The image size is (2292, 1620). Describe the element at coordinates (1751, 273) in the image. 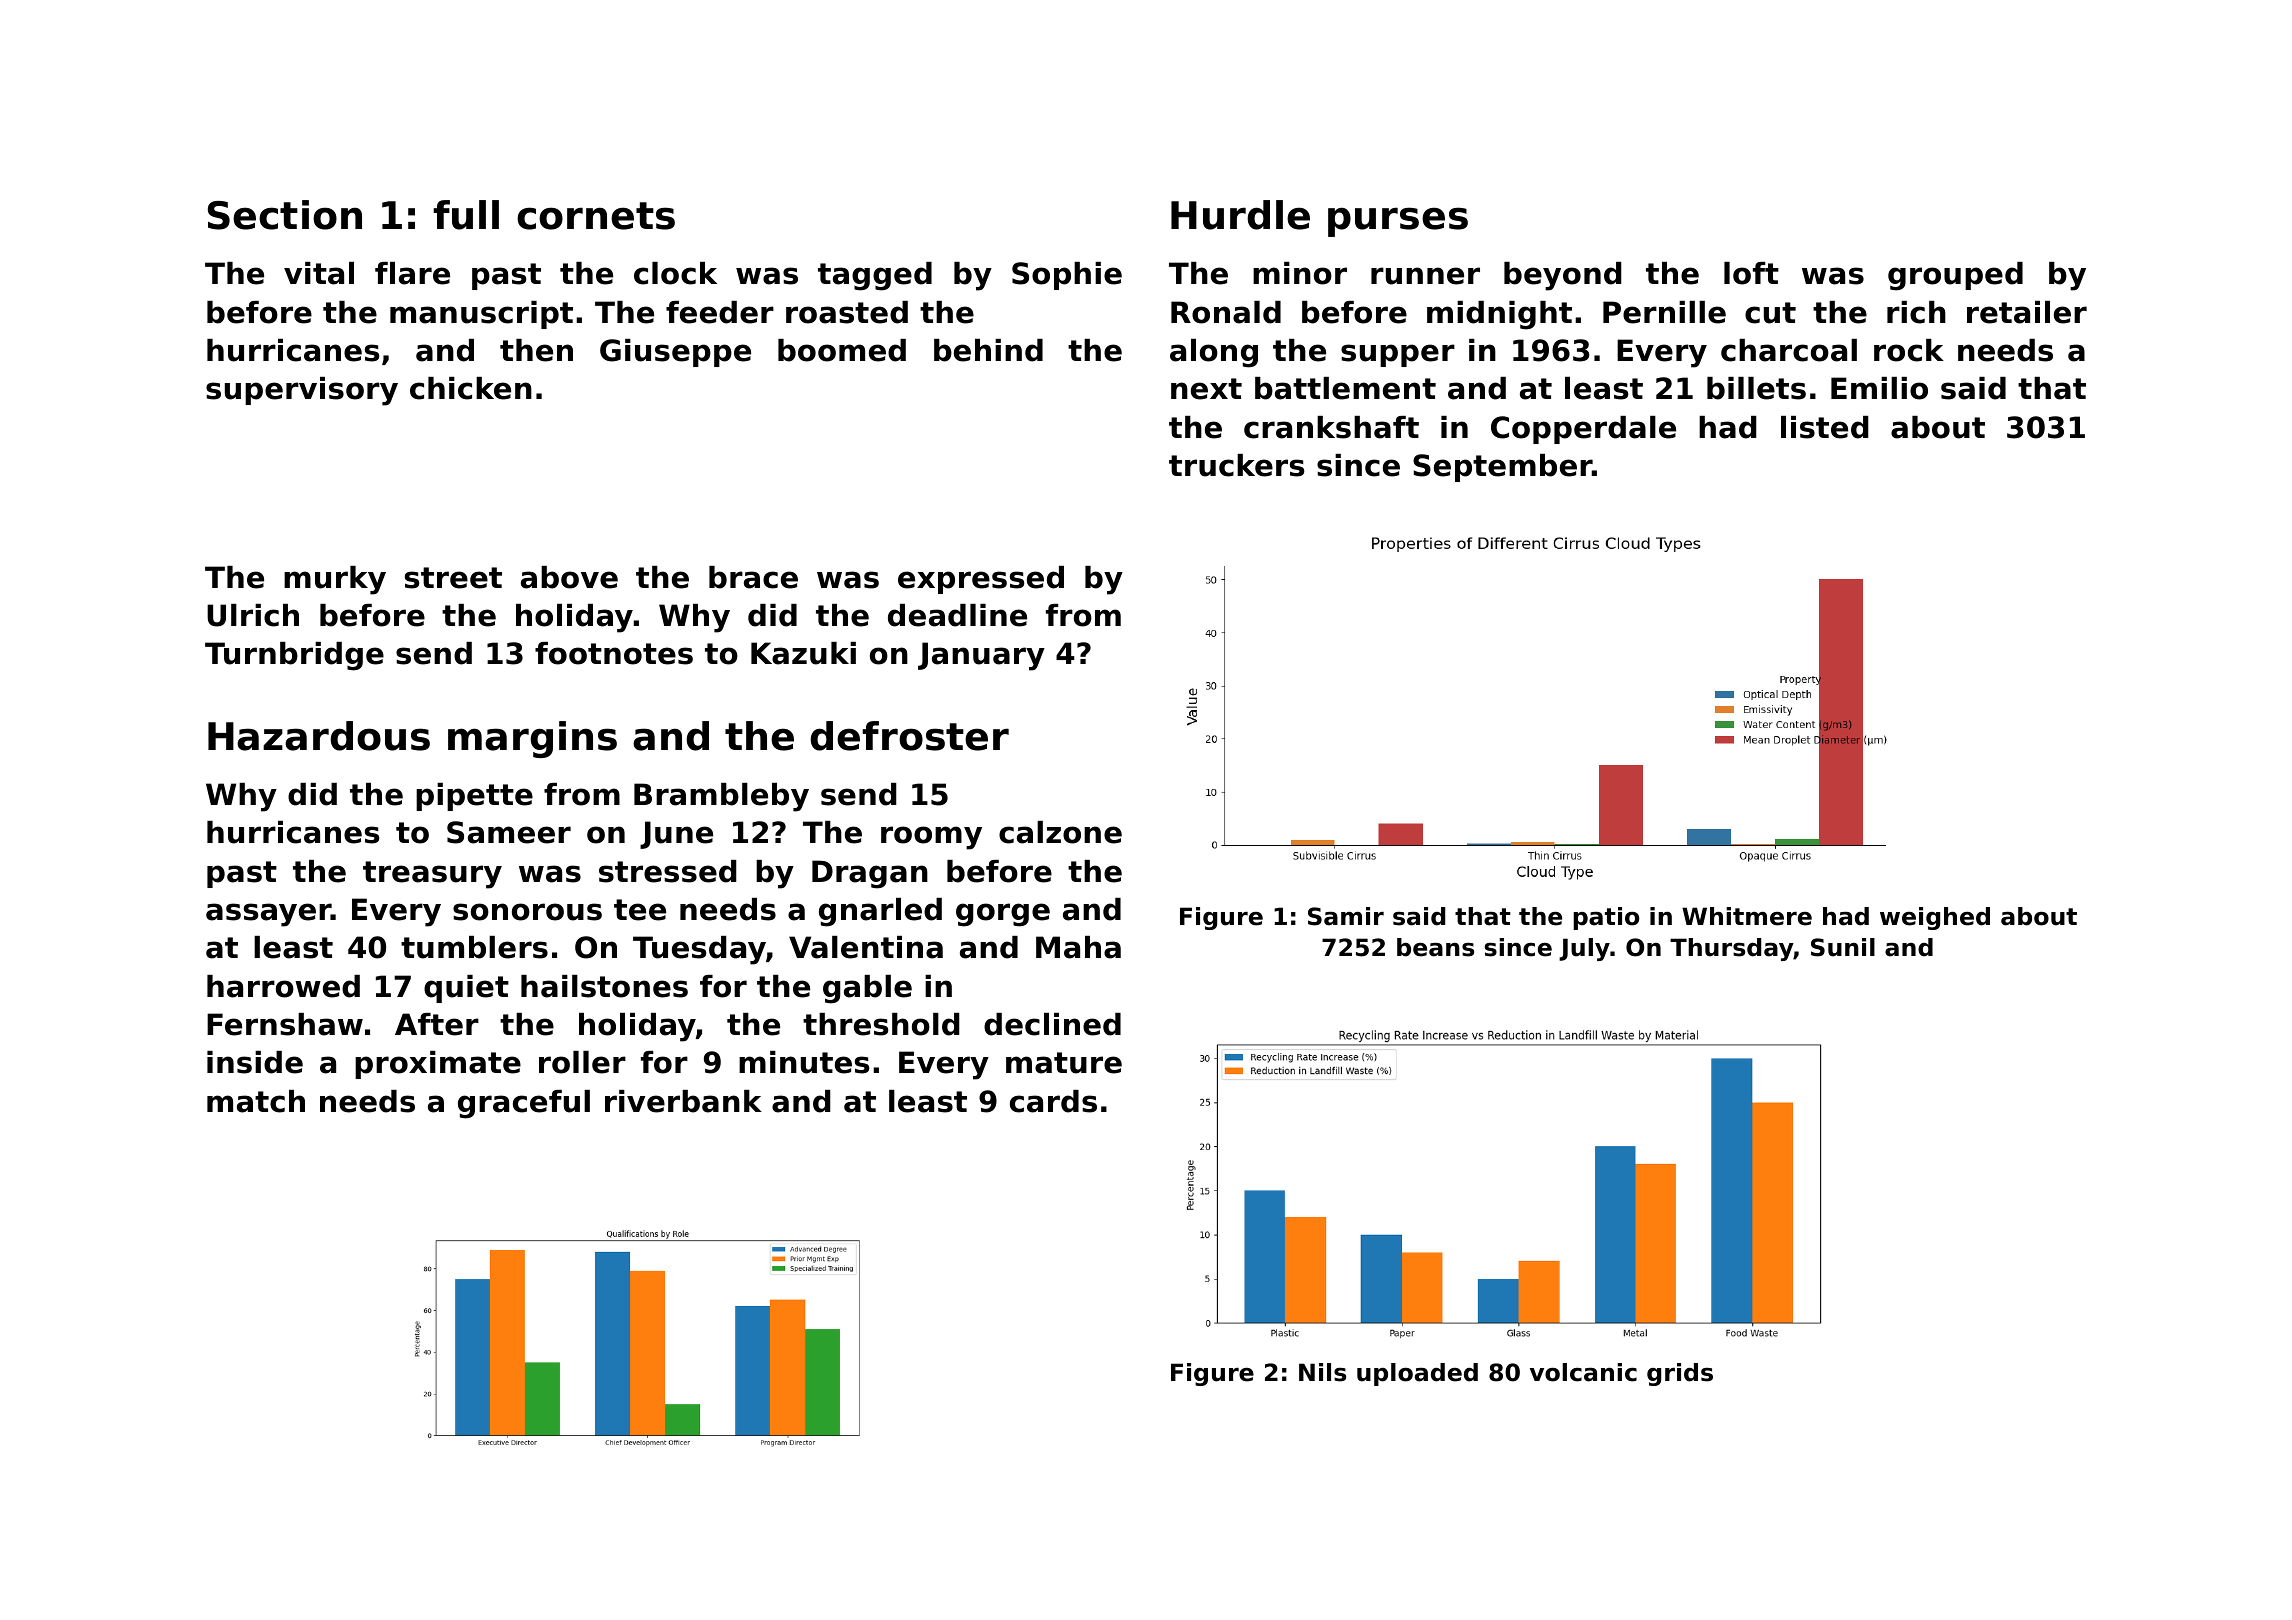

I see `loft` at that location.
